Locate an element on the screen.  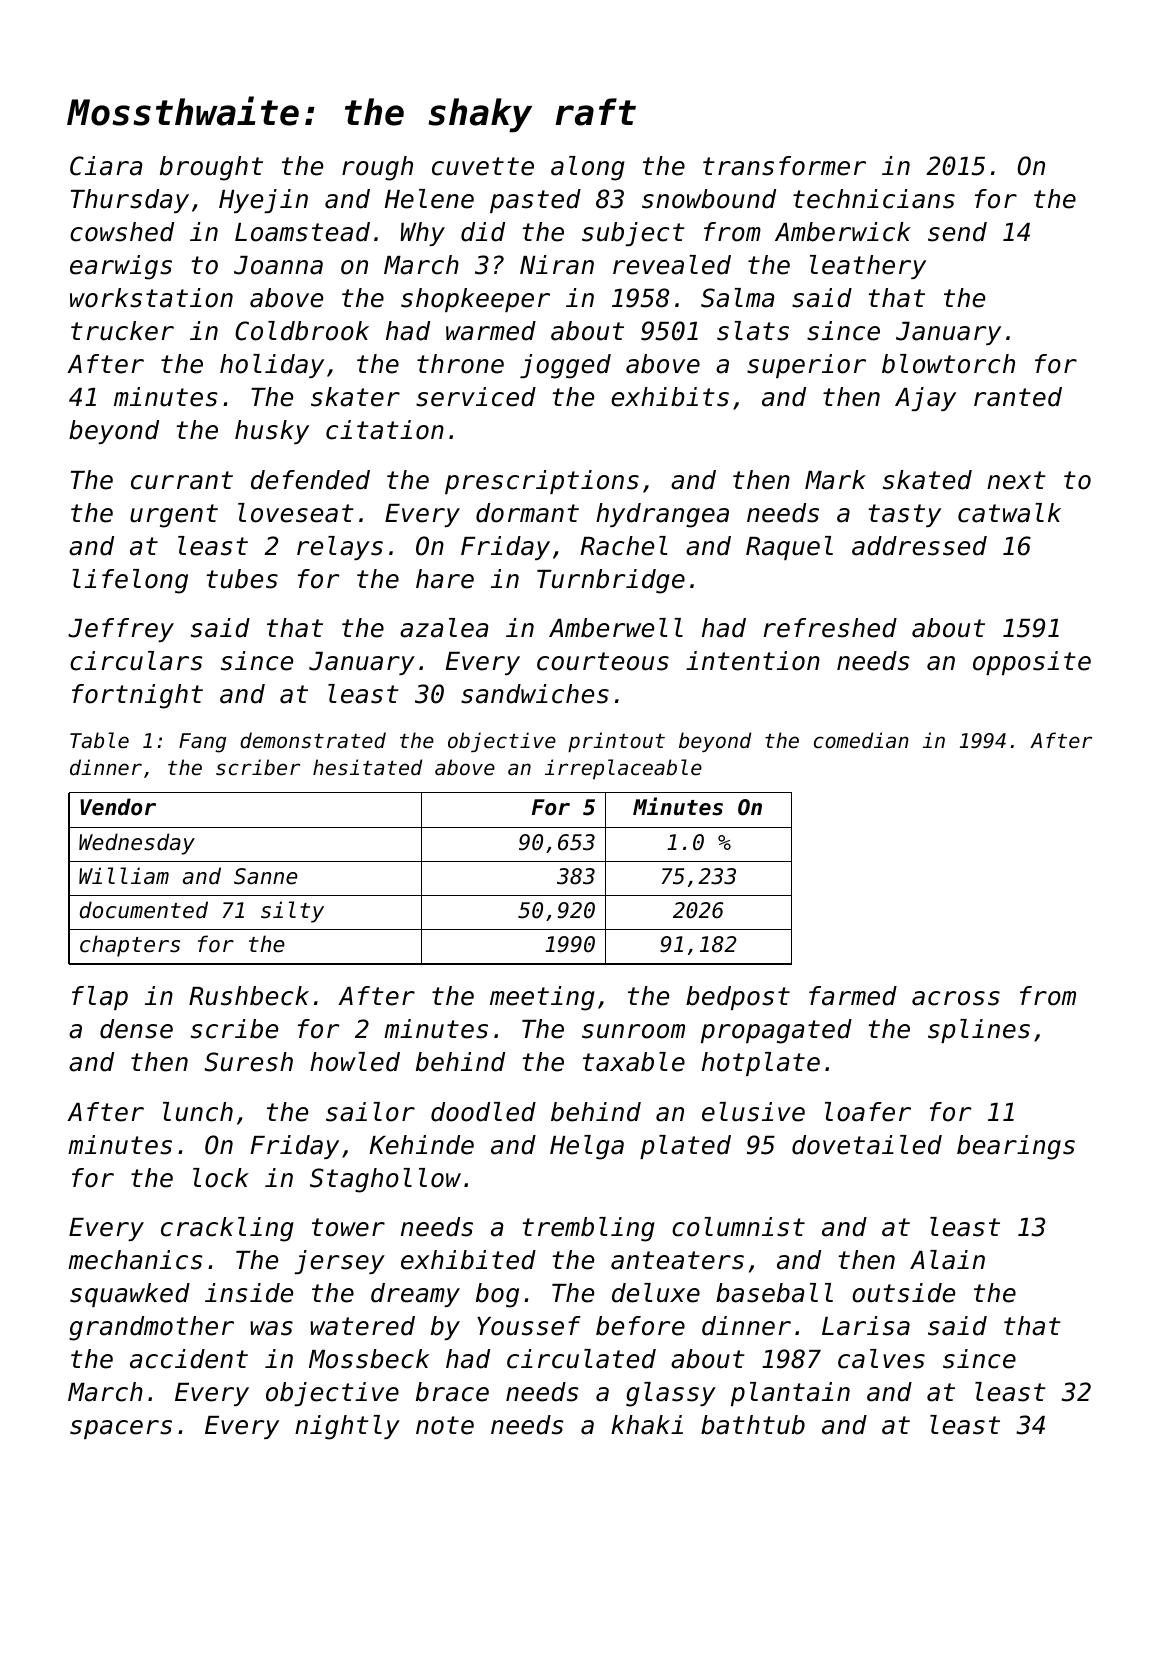
crackling is located at coordinates (227, 1229).
